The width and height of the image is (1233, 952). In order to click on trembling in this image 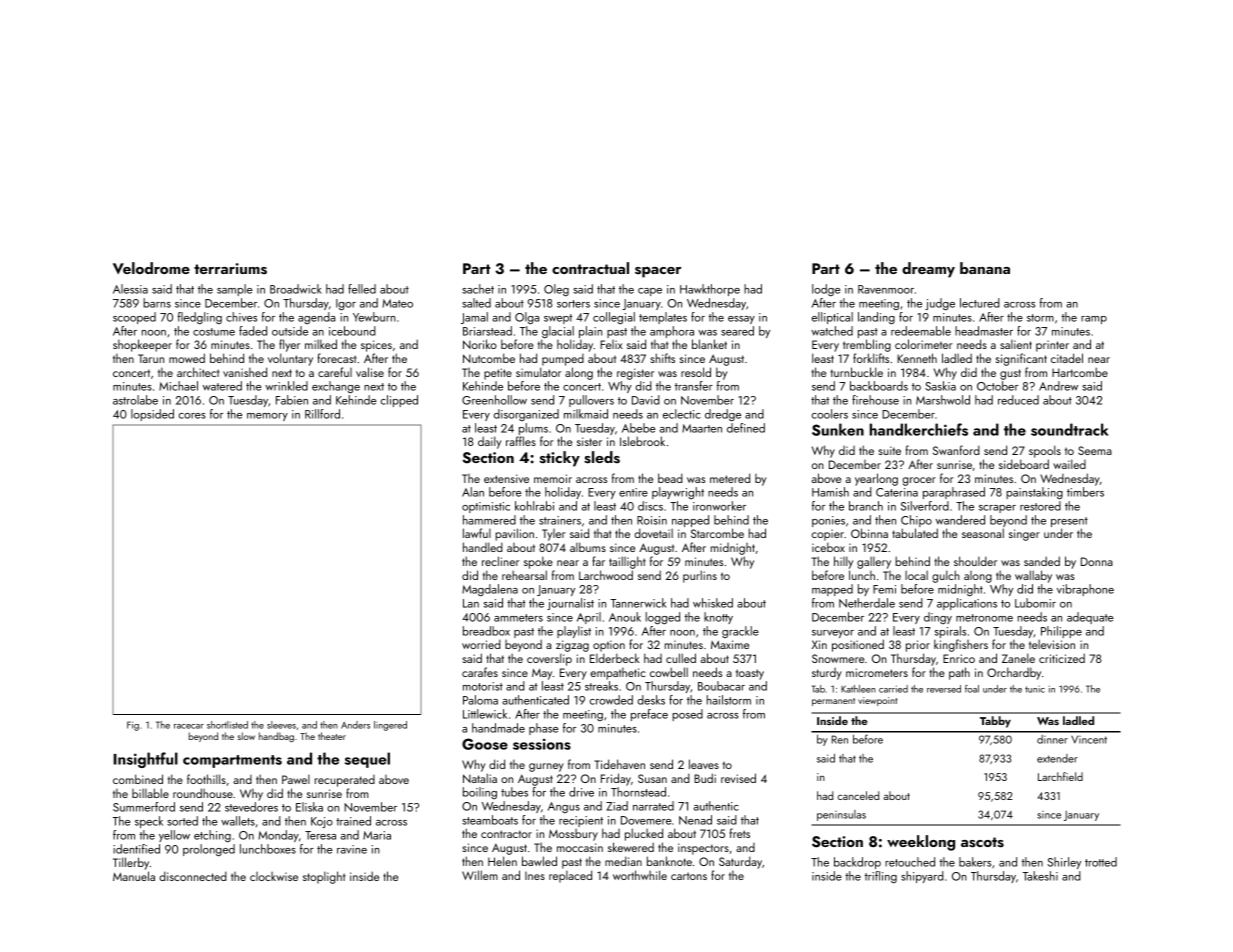, I will do `click(867, 345)`.
